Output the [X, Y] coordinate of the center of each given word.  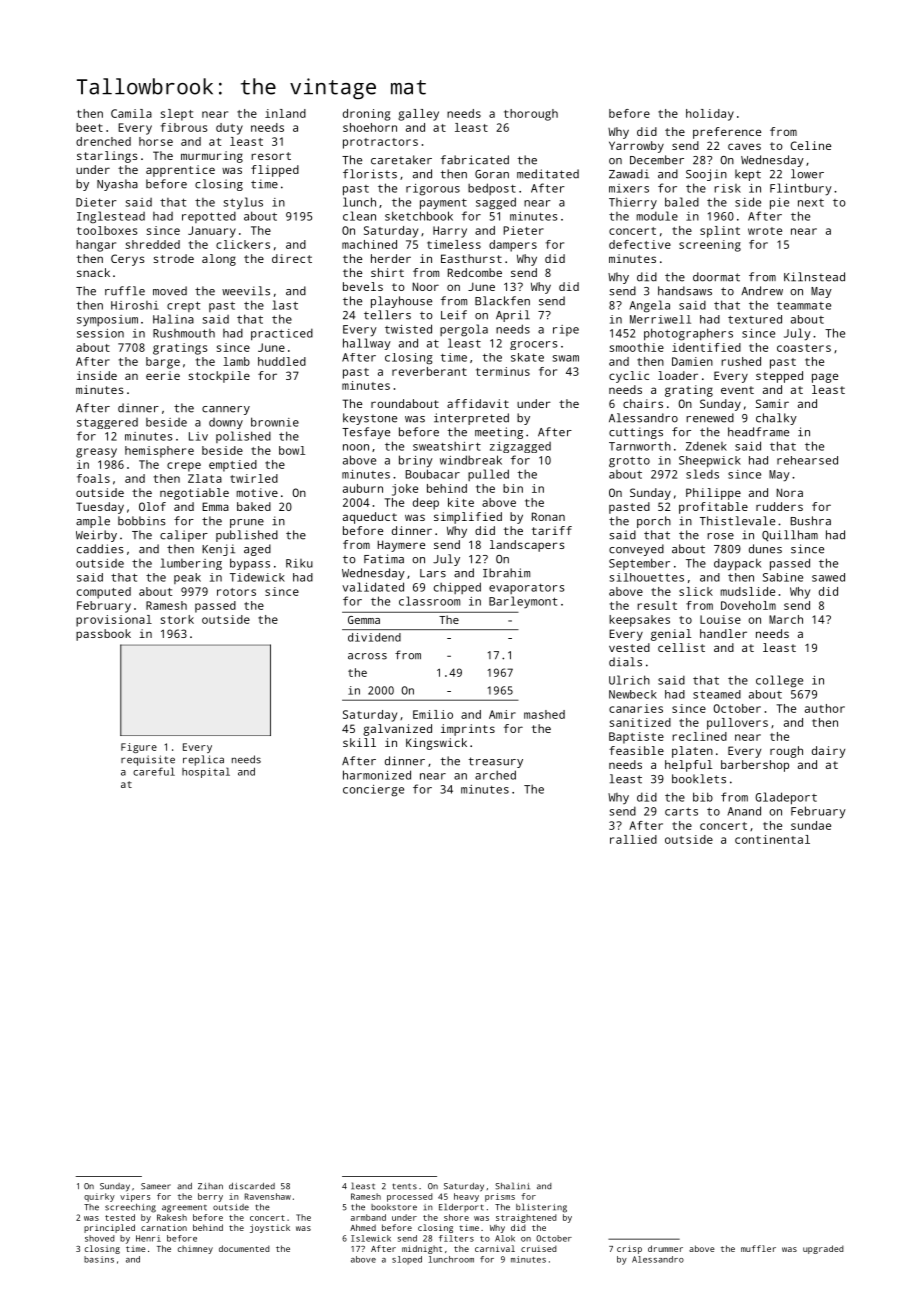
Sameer [156, 1186]
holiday [710, 115]
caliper [184, 536]
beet [89, 127]
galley [418, 115]
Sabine [783, 577]
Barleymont [523, 602]
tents [404, 1186]
